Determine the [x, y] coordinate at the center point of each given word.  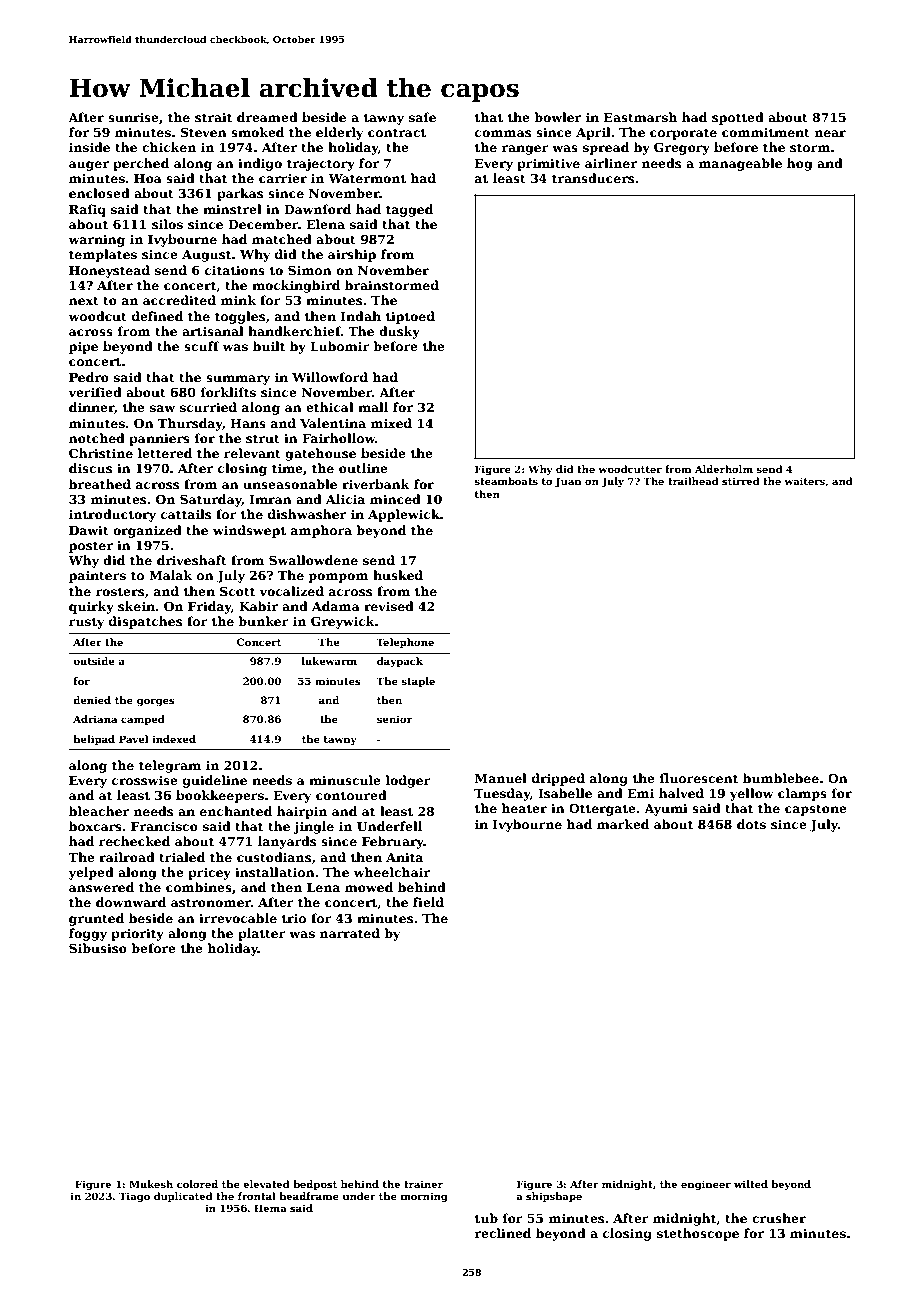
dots [751, 824]
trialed [182, 857]
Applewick [404, 515]
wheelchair [392, 872]
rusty [86, 623]
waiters [804, 481]
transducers [593, 178]
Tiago [134, 1197]
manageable [740, 164]
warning [97, 240]
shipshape [554, 1197]
